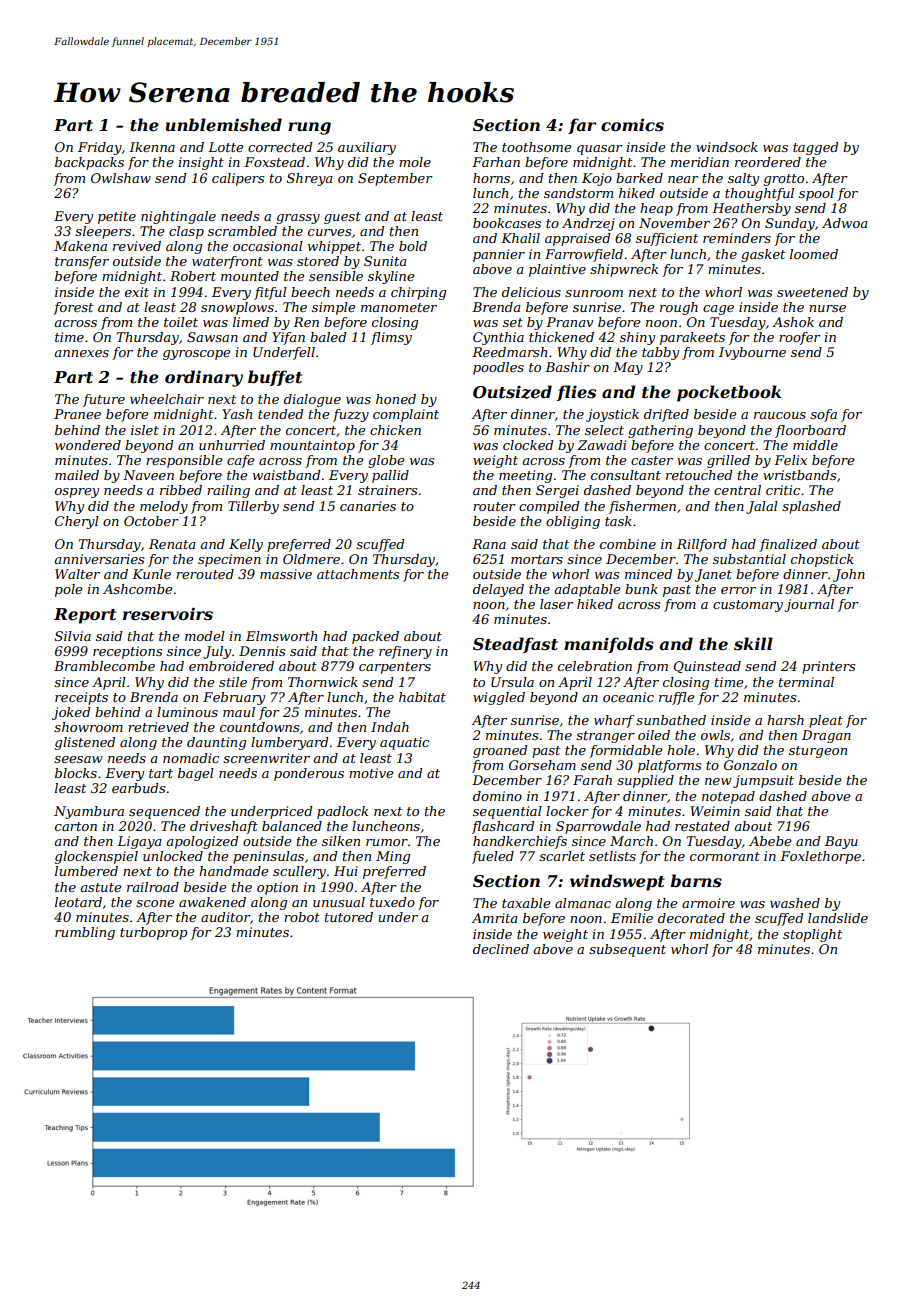 Image resolution: width=924 pixels, height=1308 pixels. I want to click on journal, so click(809, 605).
